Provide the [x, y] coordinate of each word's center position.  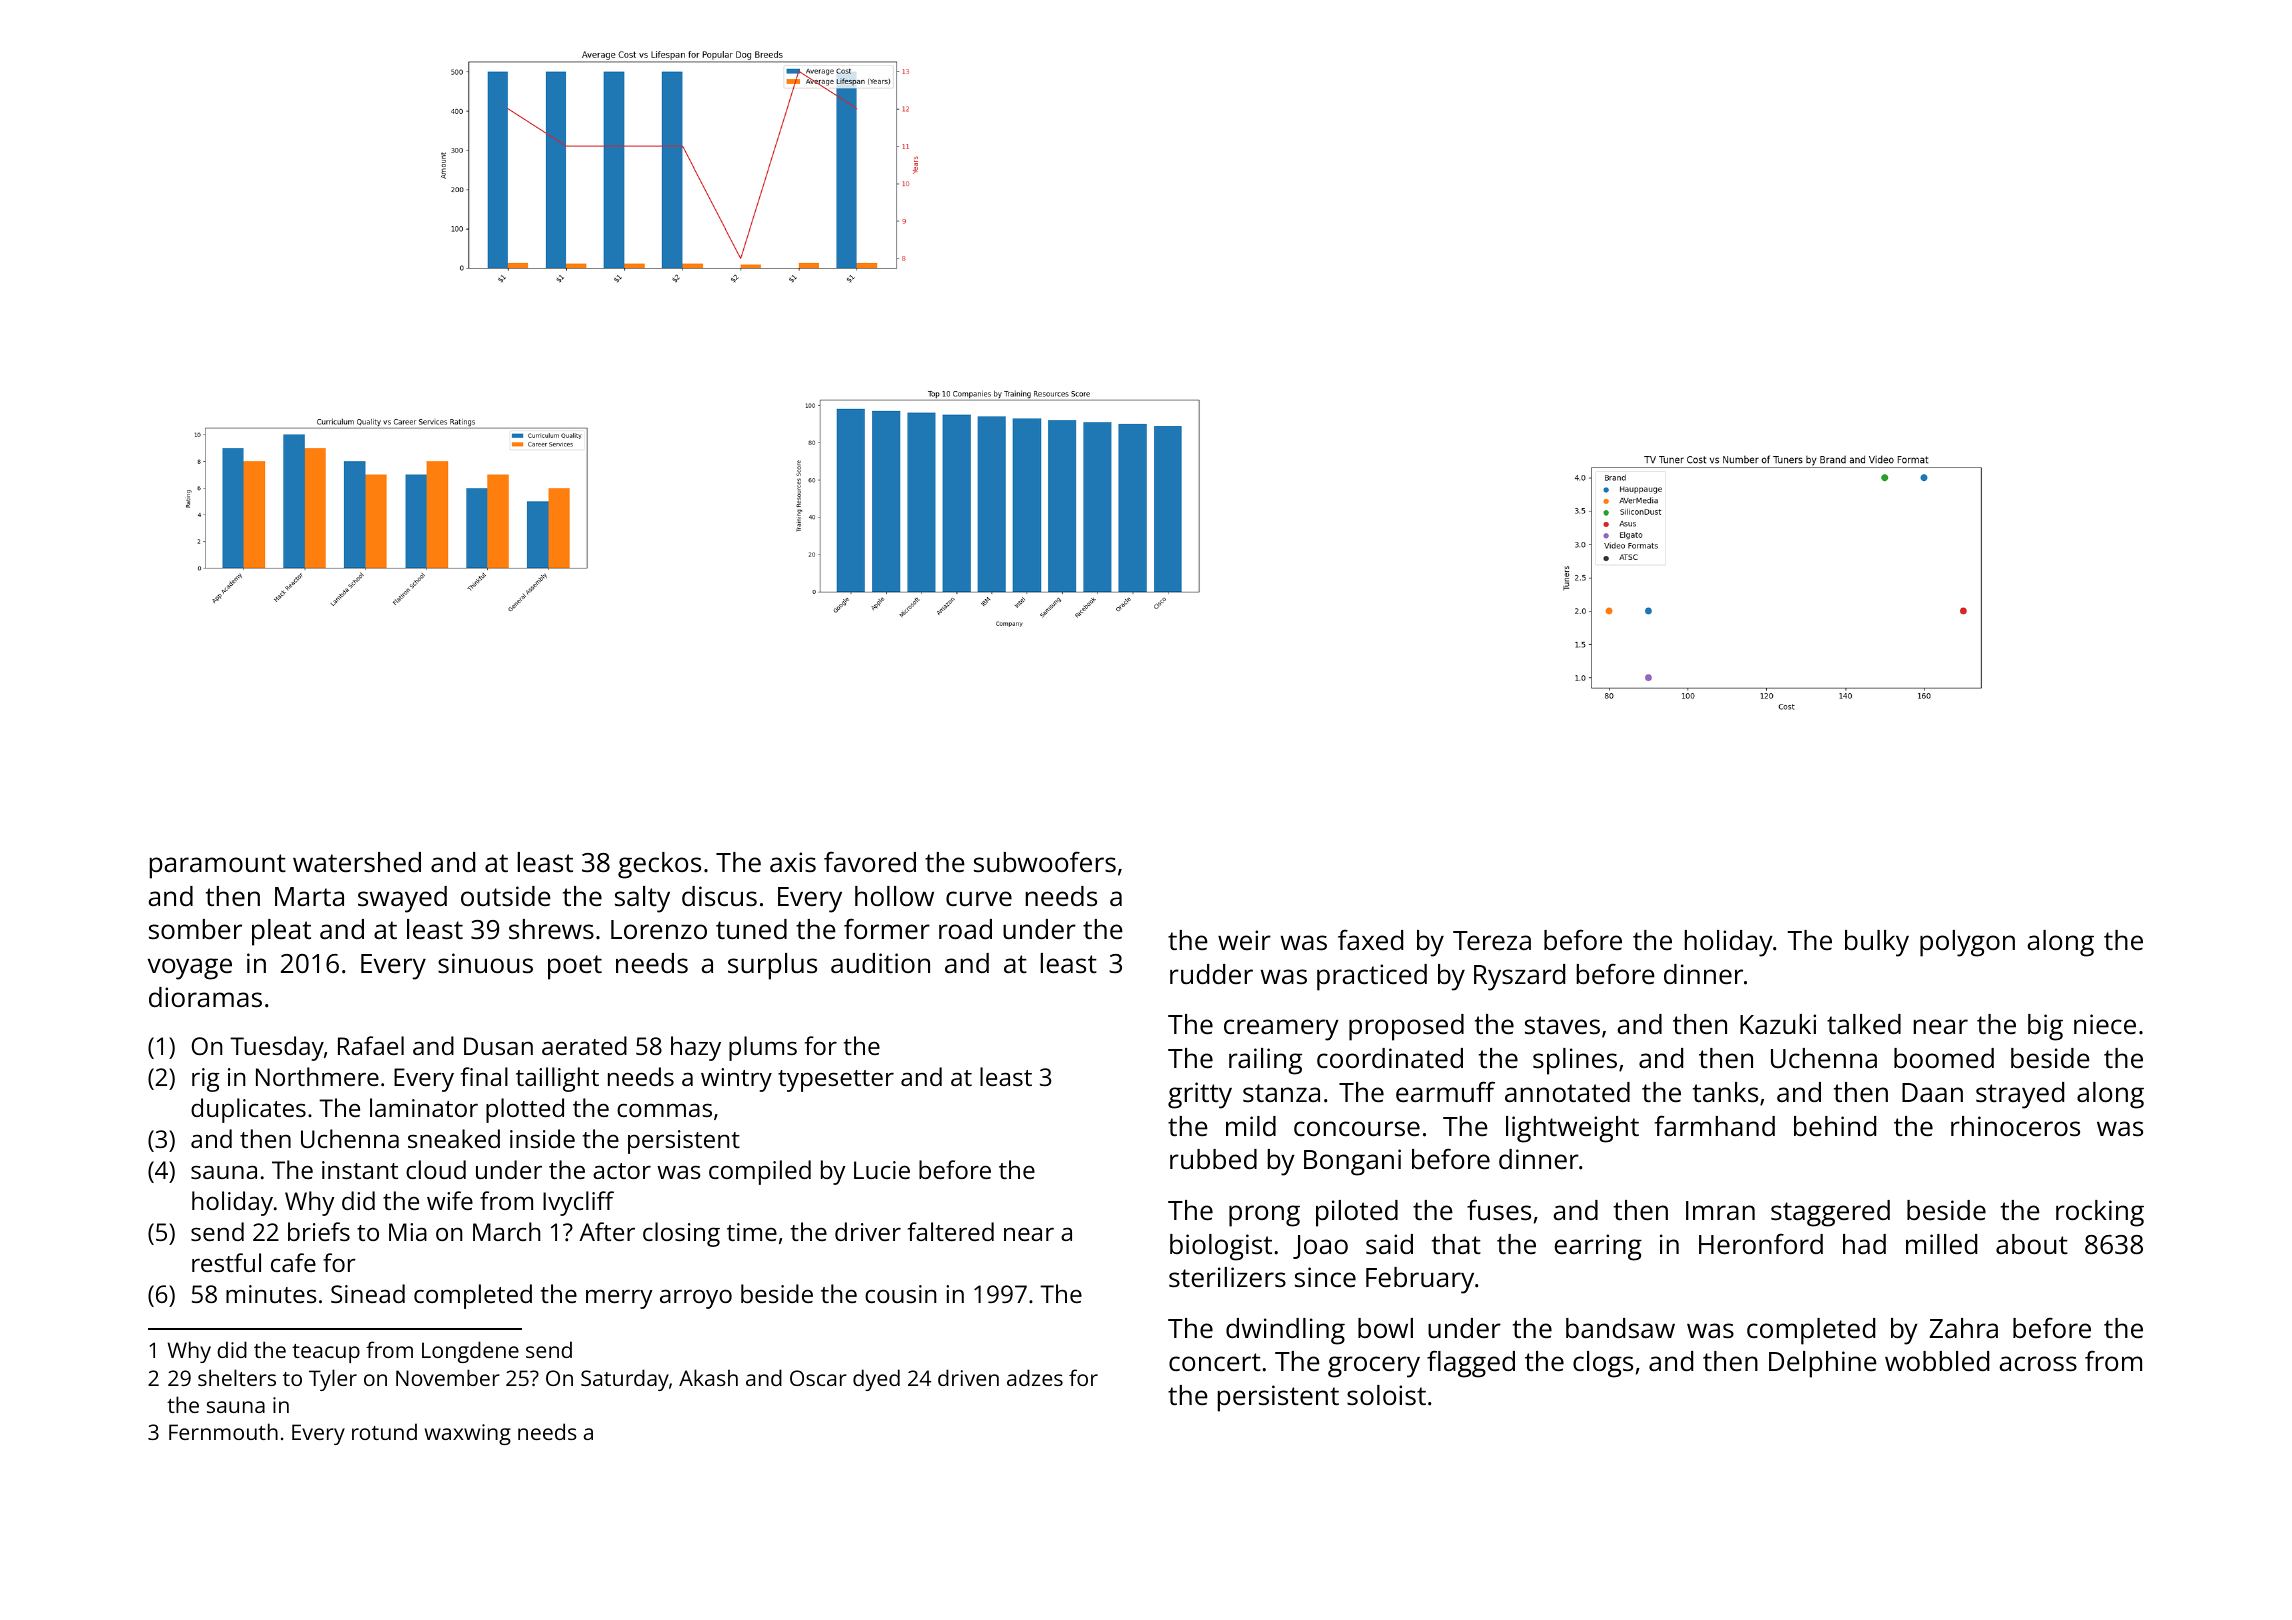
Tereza [1492, 941]
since [1325, 1277]
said [1389, 1244]
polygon [1967, 943]
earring [1598, 1247]
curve [979, 899]
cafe [293, 1262]
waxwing [468, 1434]
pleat [281, 932]
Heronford [1761, 1244]
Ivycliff [578, 1203]
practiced [1372, 977]
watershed [357, 862]
